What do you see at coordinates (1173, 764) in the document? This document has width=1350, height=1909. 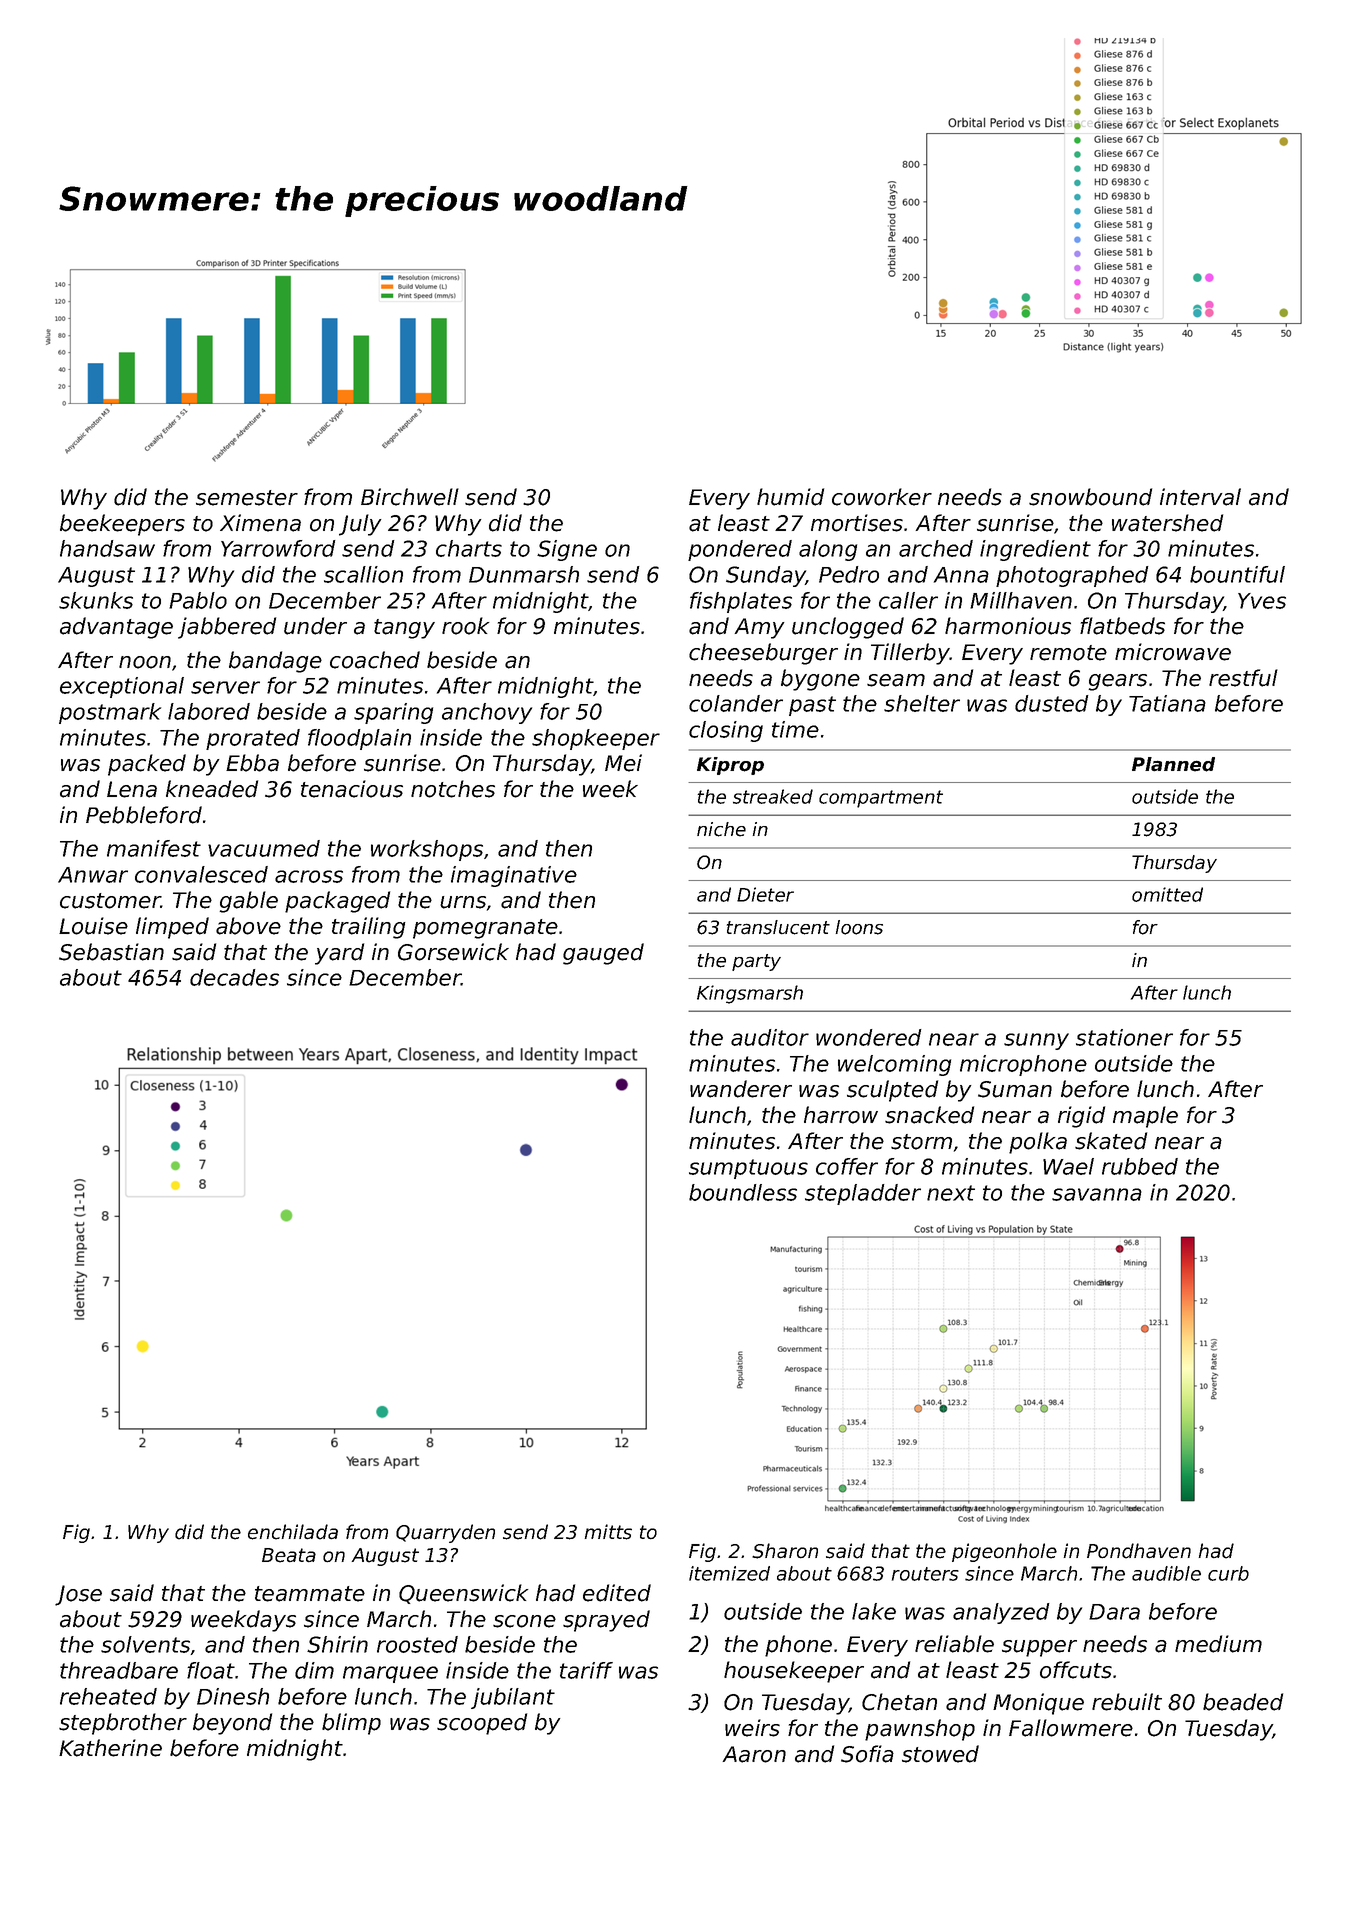 I see `Planned` at bounding box center [1173, 764].
